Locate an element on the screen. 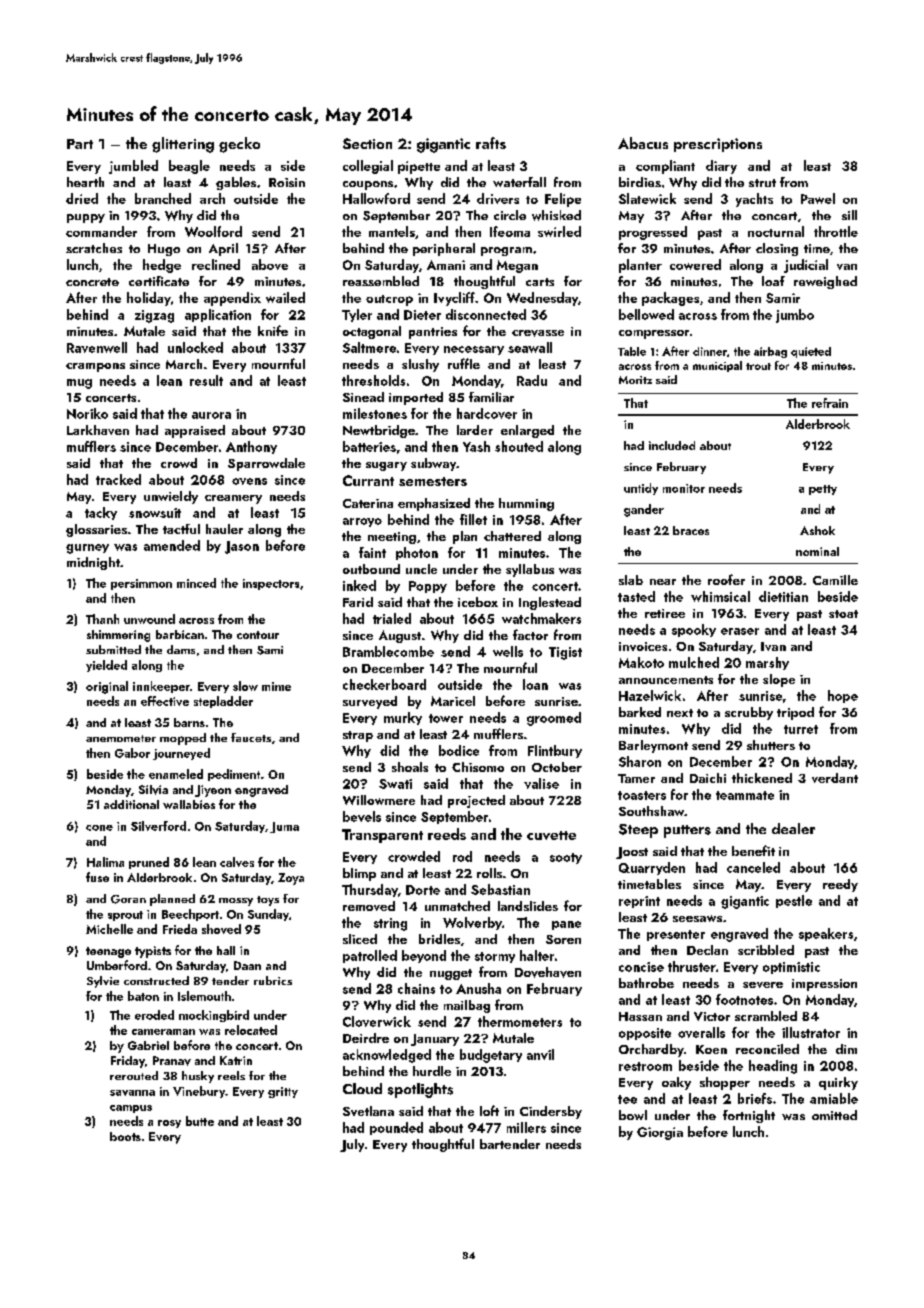 This screenshot has width=924, height=1308. Sylvie is located at coordinates (103, 982).
